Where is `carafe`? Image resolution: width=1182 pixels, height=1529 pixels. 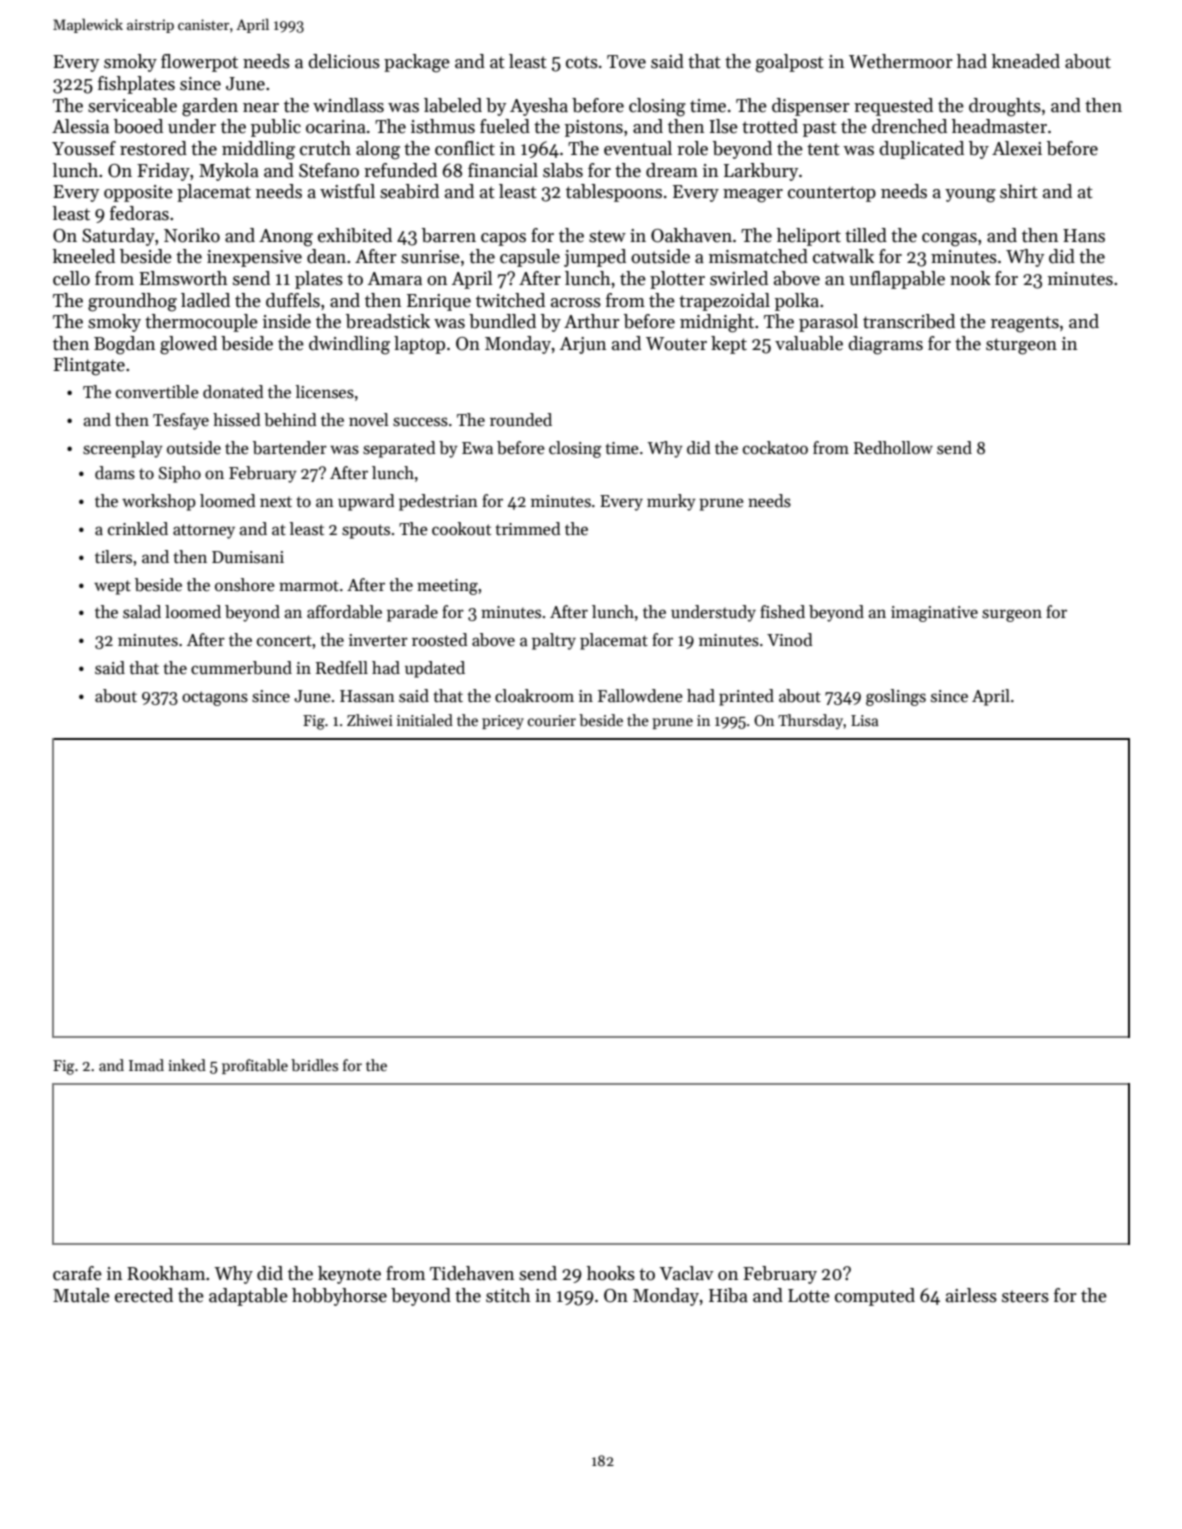 carafe is located at coordinates (77, 1273).
